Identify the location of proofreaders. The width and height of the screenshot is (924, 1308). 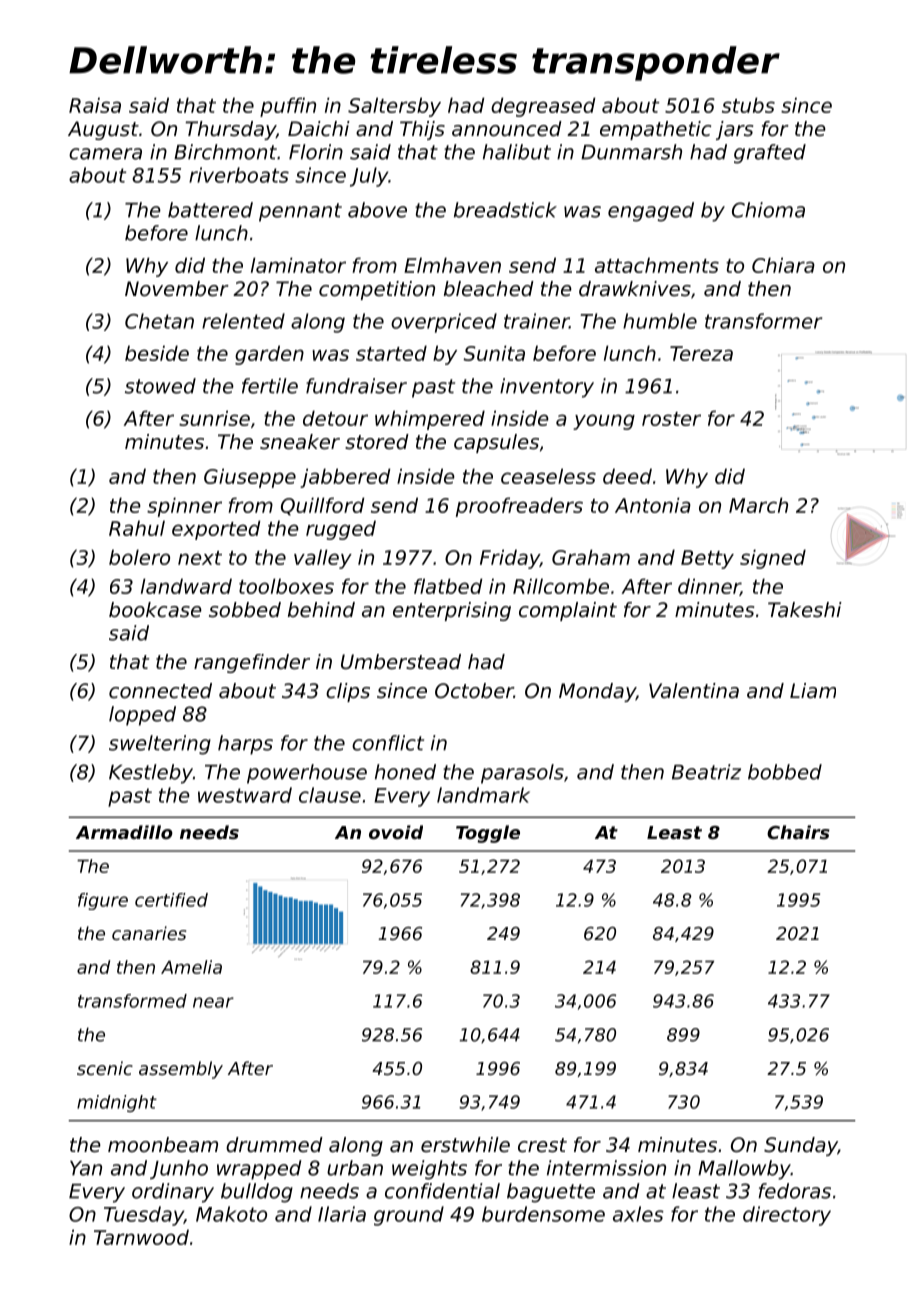
(519, 507).
